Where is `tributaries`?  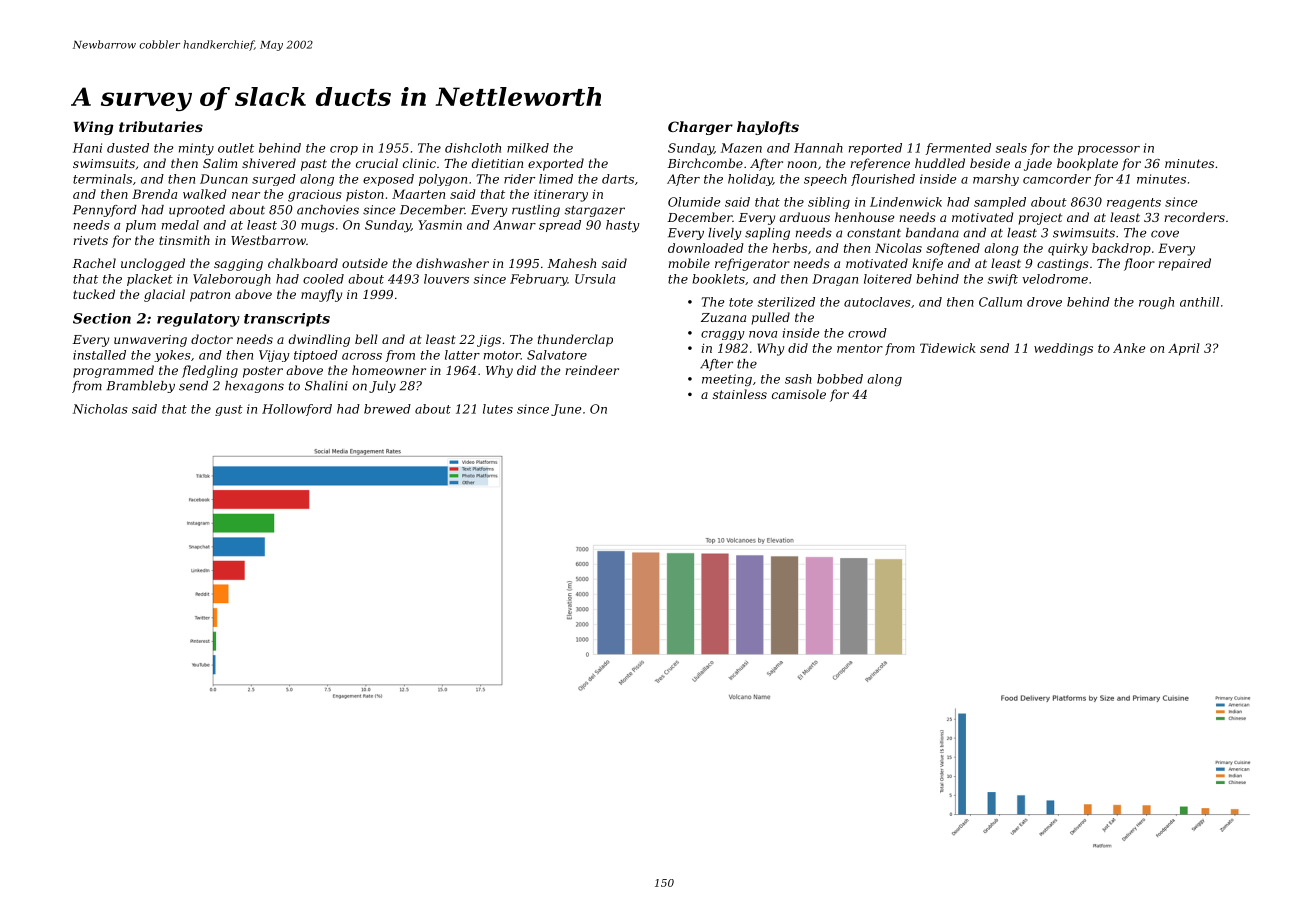
tributaries is located at coordinates (161, 126).
